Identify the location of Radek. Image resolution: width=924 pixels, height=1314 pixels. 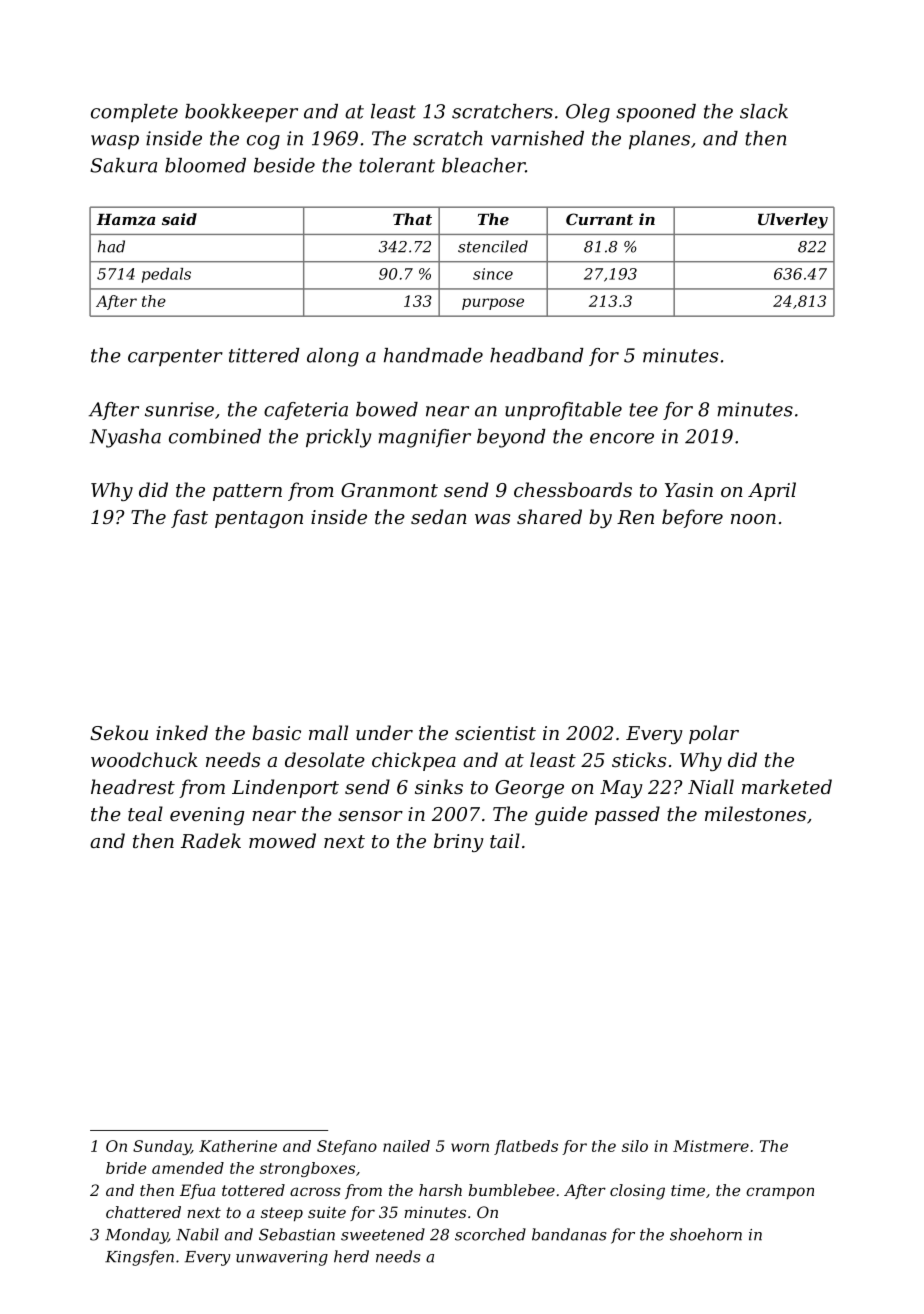
(211, 840).
